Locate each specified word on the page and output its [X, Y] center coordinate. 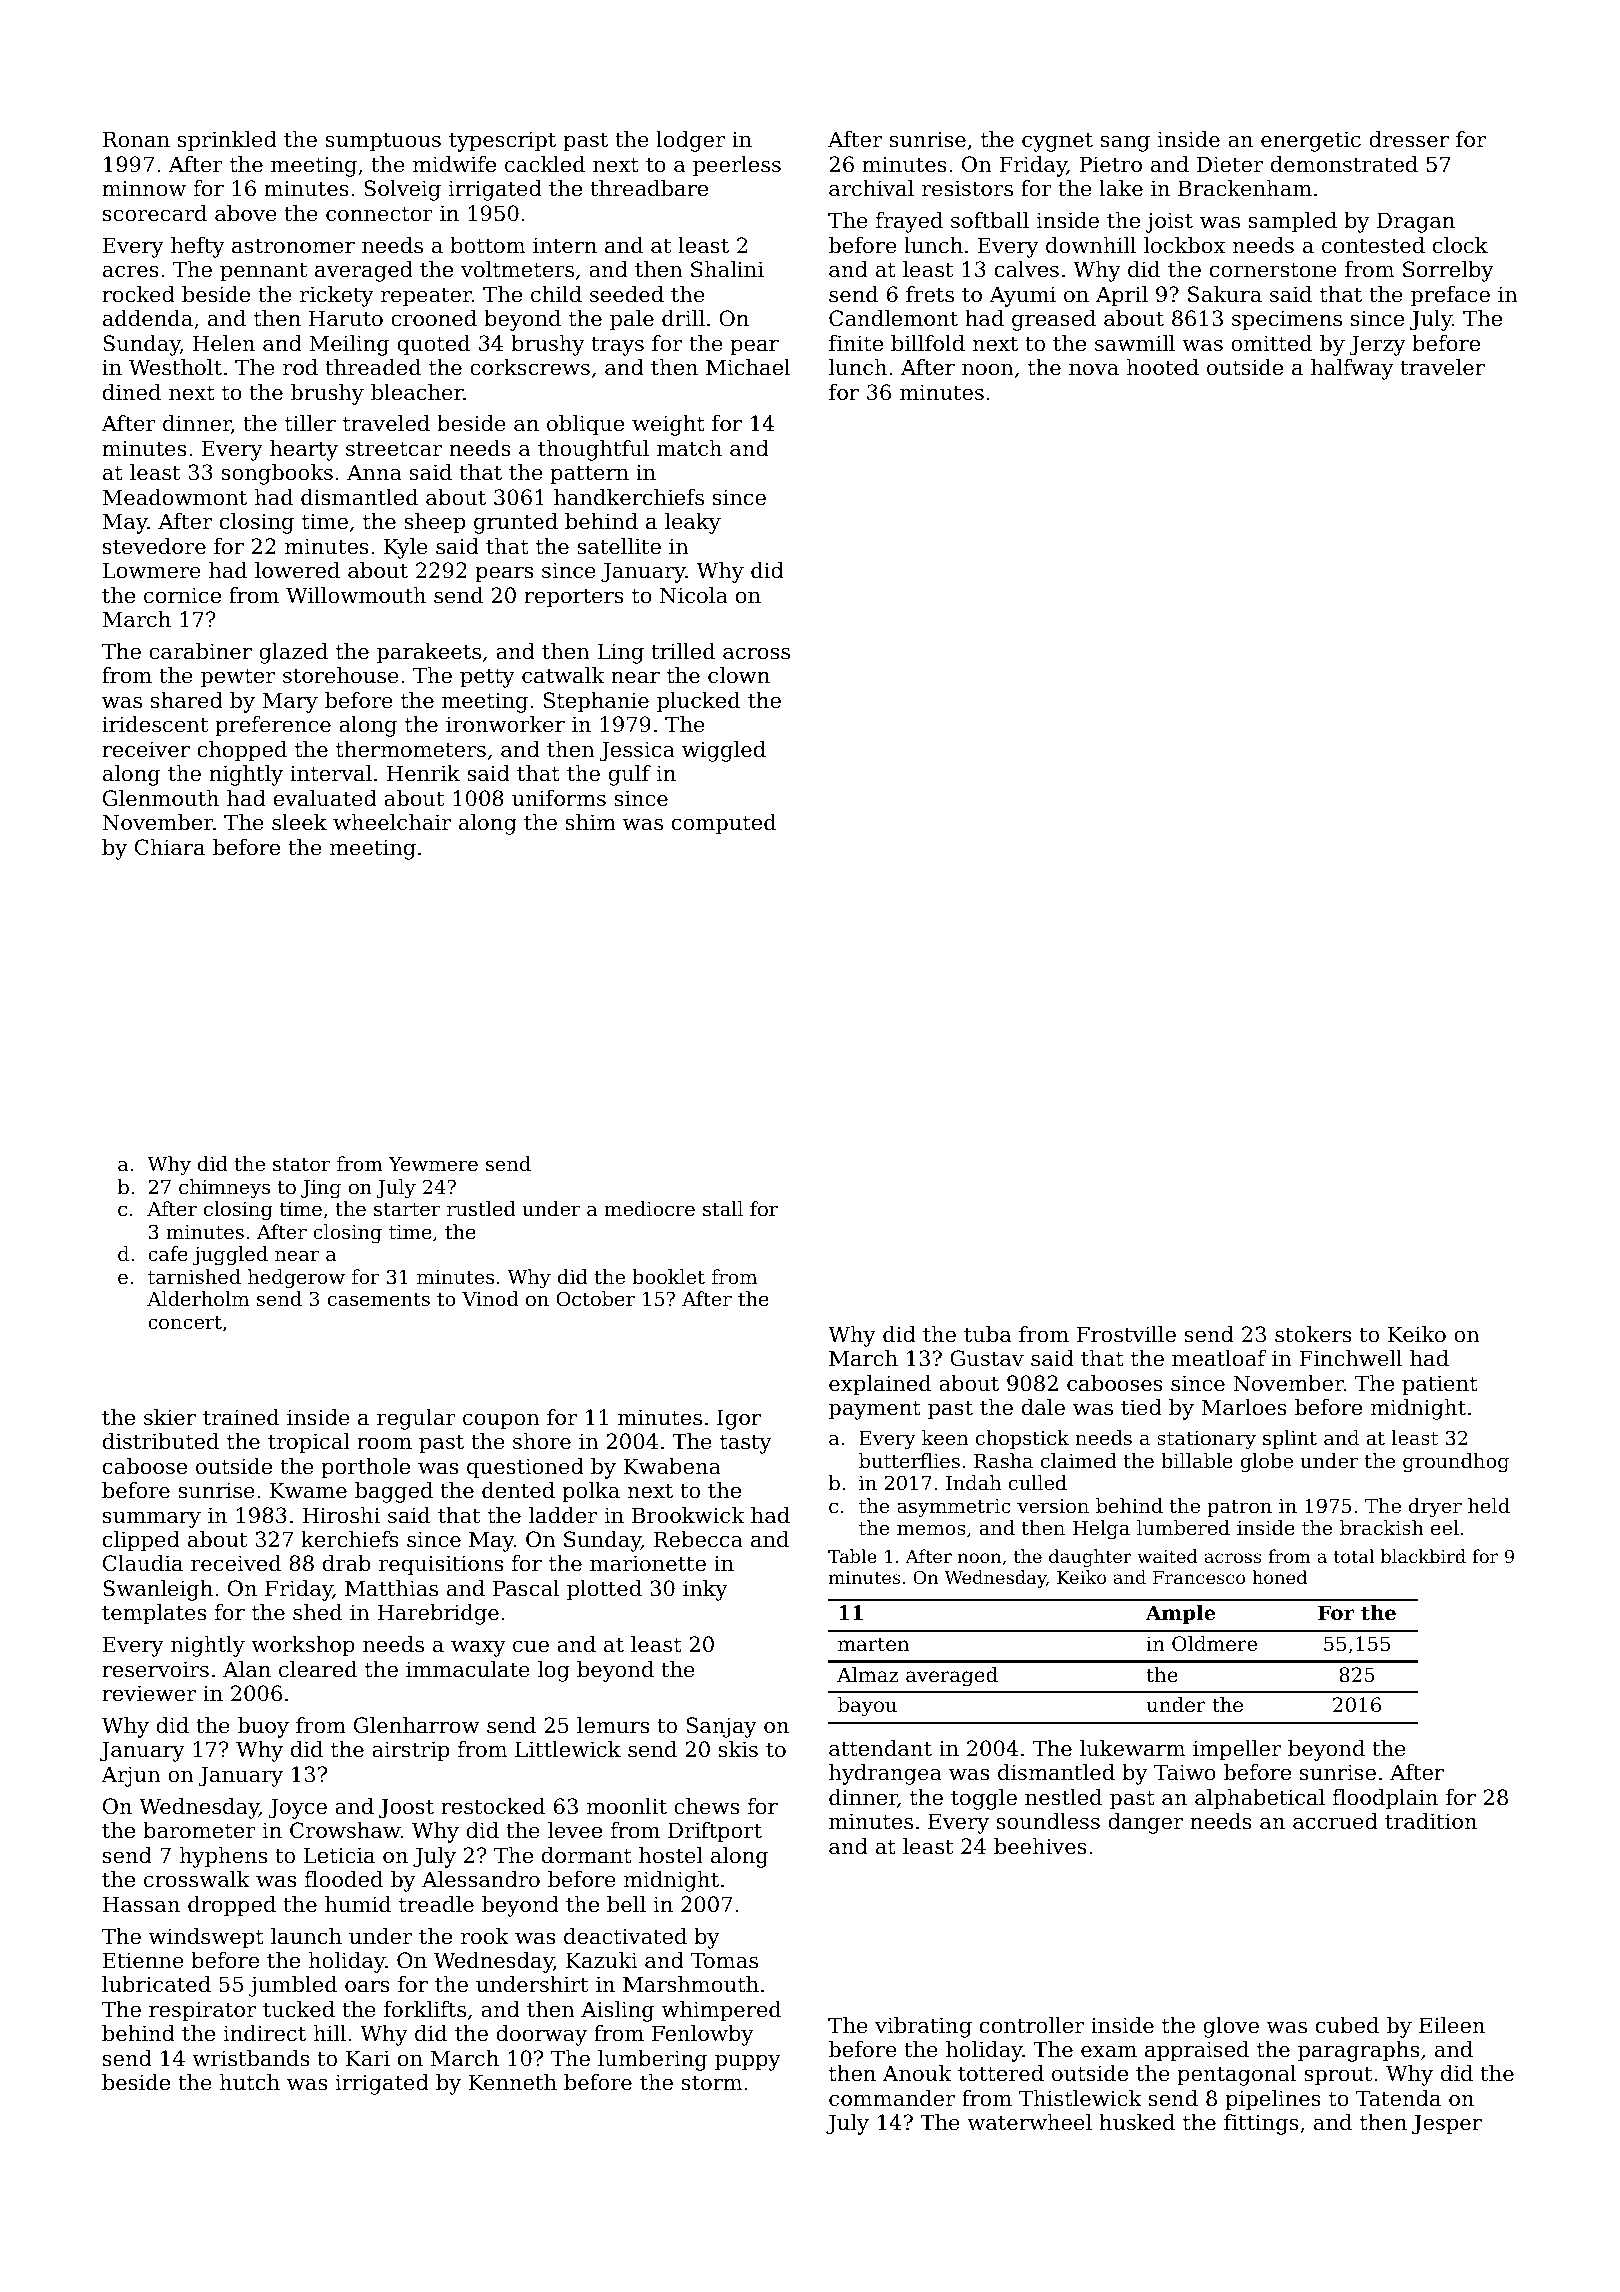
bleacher [417, 392]
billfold [928, 343]
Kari [368, 2058]
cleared [318, 1669]
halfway [1352, 369]
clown [739, 675]
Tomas [724, 1960]
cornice [182, 595]
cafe [168, 1253]
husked [1137, 2122]
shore [542, 1441]
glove [1231, 2027]
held [1489, 1505]
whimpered [721, 2011]
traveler [1442, 367]
